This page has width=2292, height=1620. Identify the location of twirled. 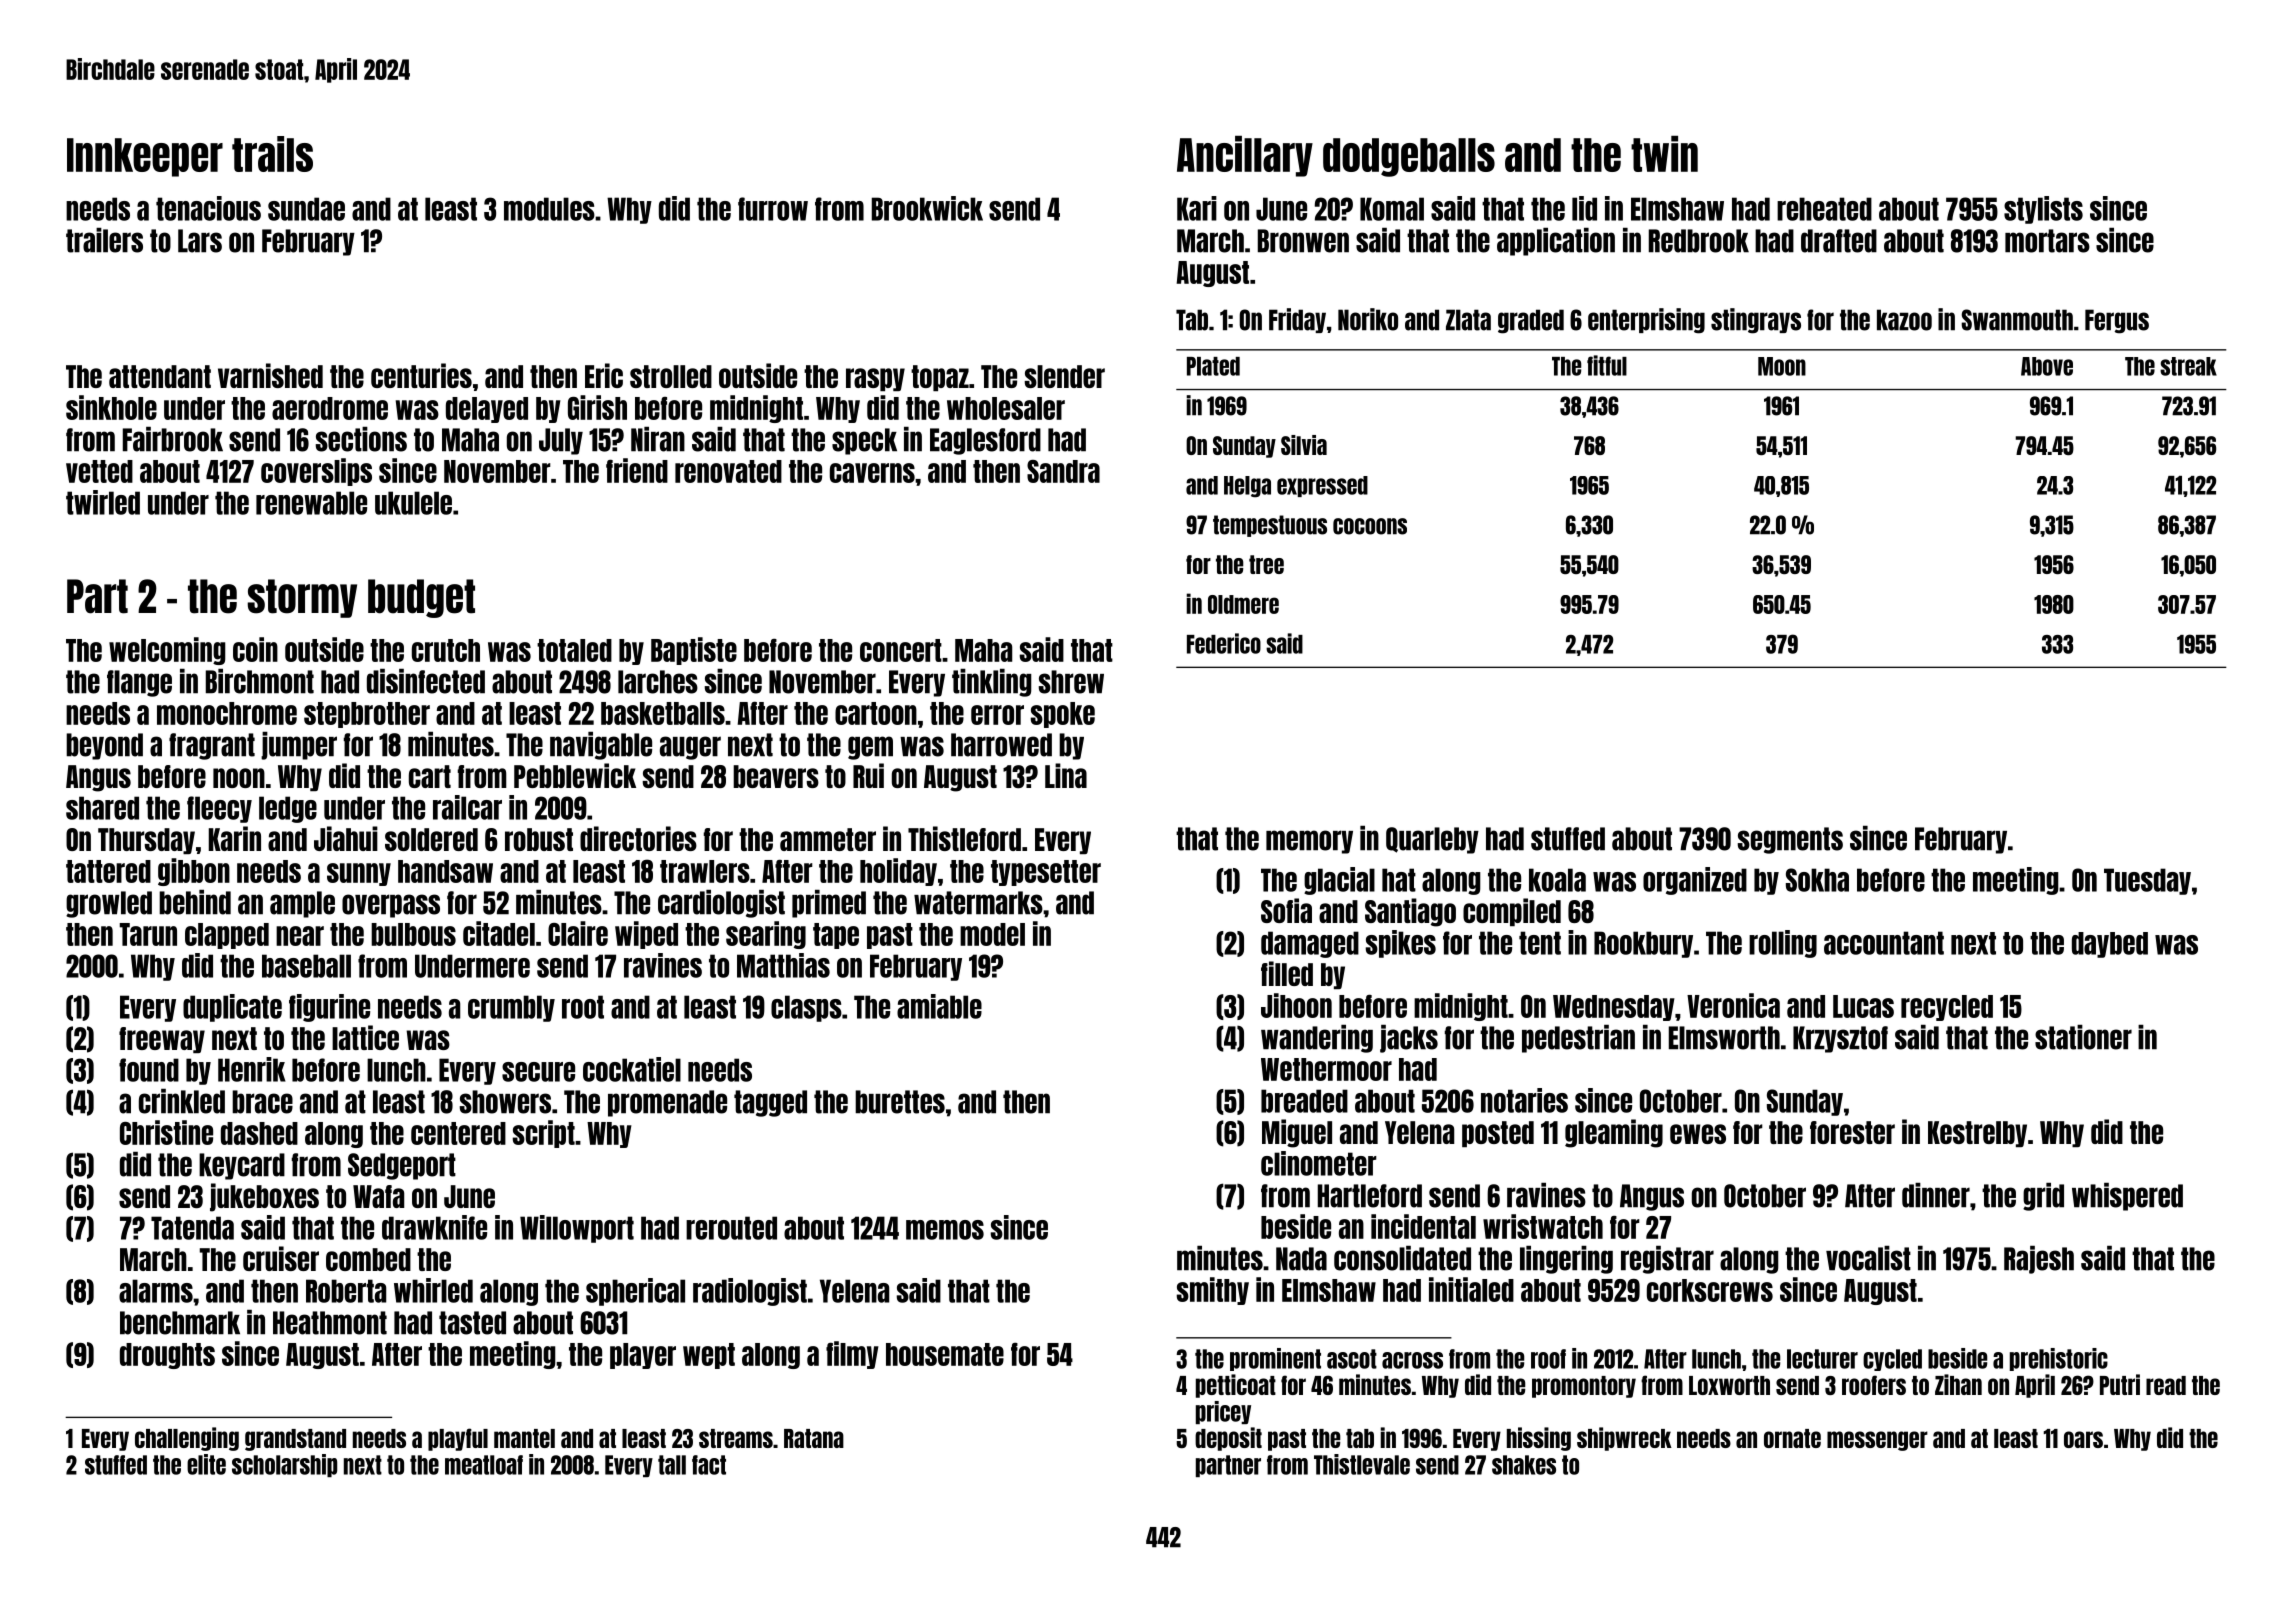
(103, 502).
